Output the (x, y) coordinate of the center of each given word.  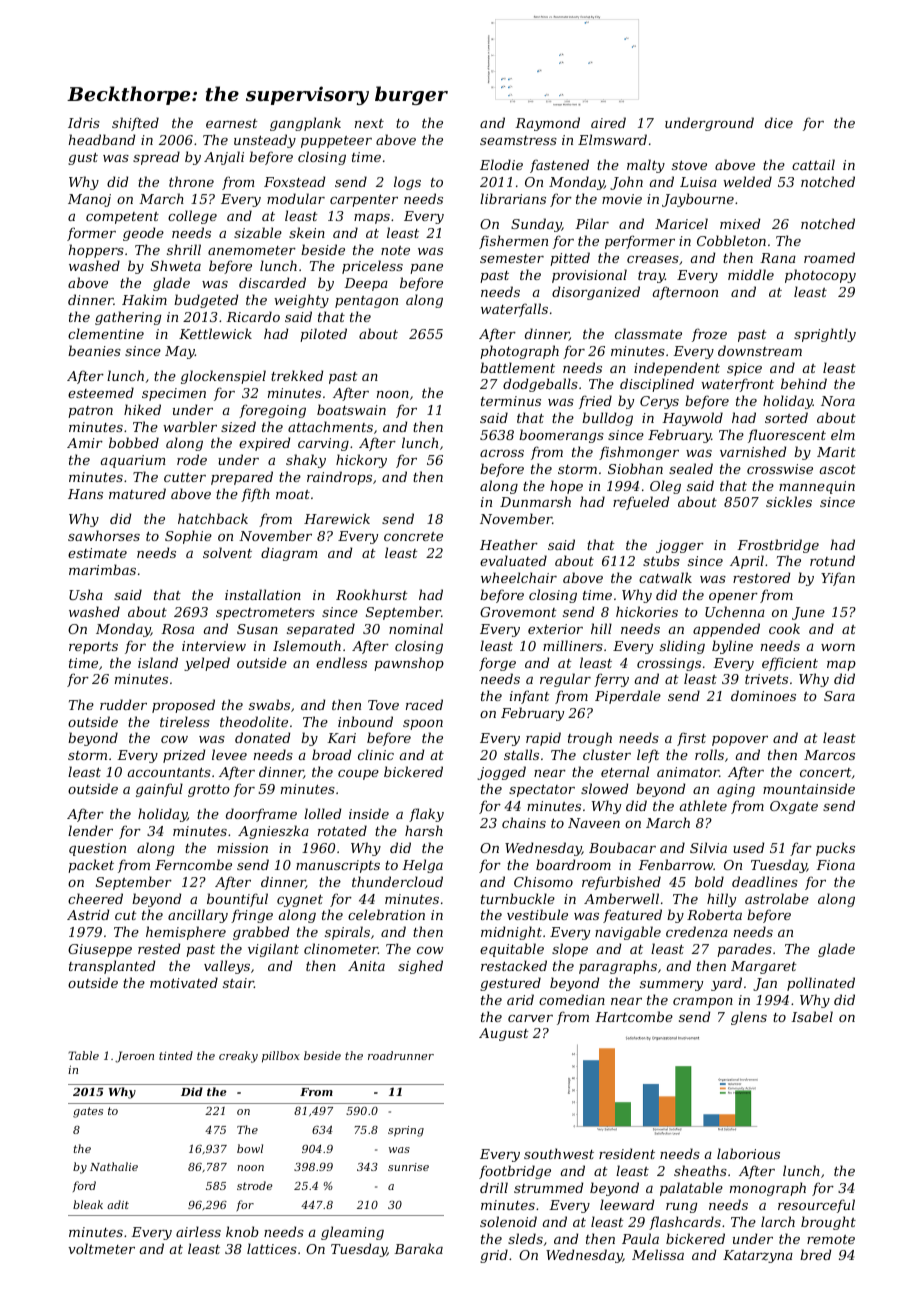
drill (494, 1187)
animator (688, 772)
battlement (517, 367)
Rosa (177, 629)
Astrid (88, 914)
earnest (232, 123)
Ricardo (253, 316)
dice (779, 122)
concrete (413, 536)
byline (732, 647)
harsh (424, 830)
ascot (838, 469)
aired (608, 122)
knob (242, 1231)
